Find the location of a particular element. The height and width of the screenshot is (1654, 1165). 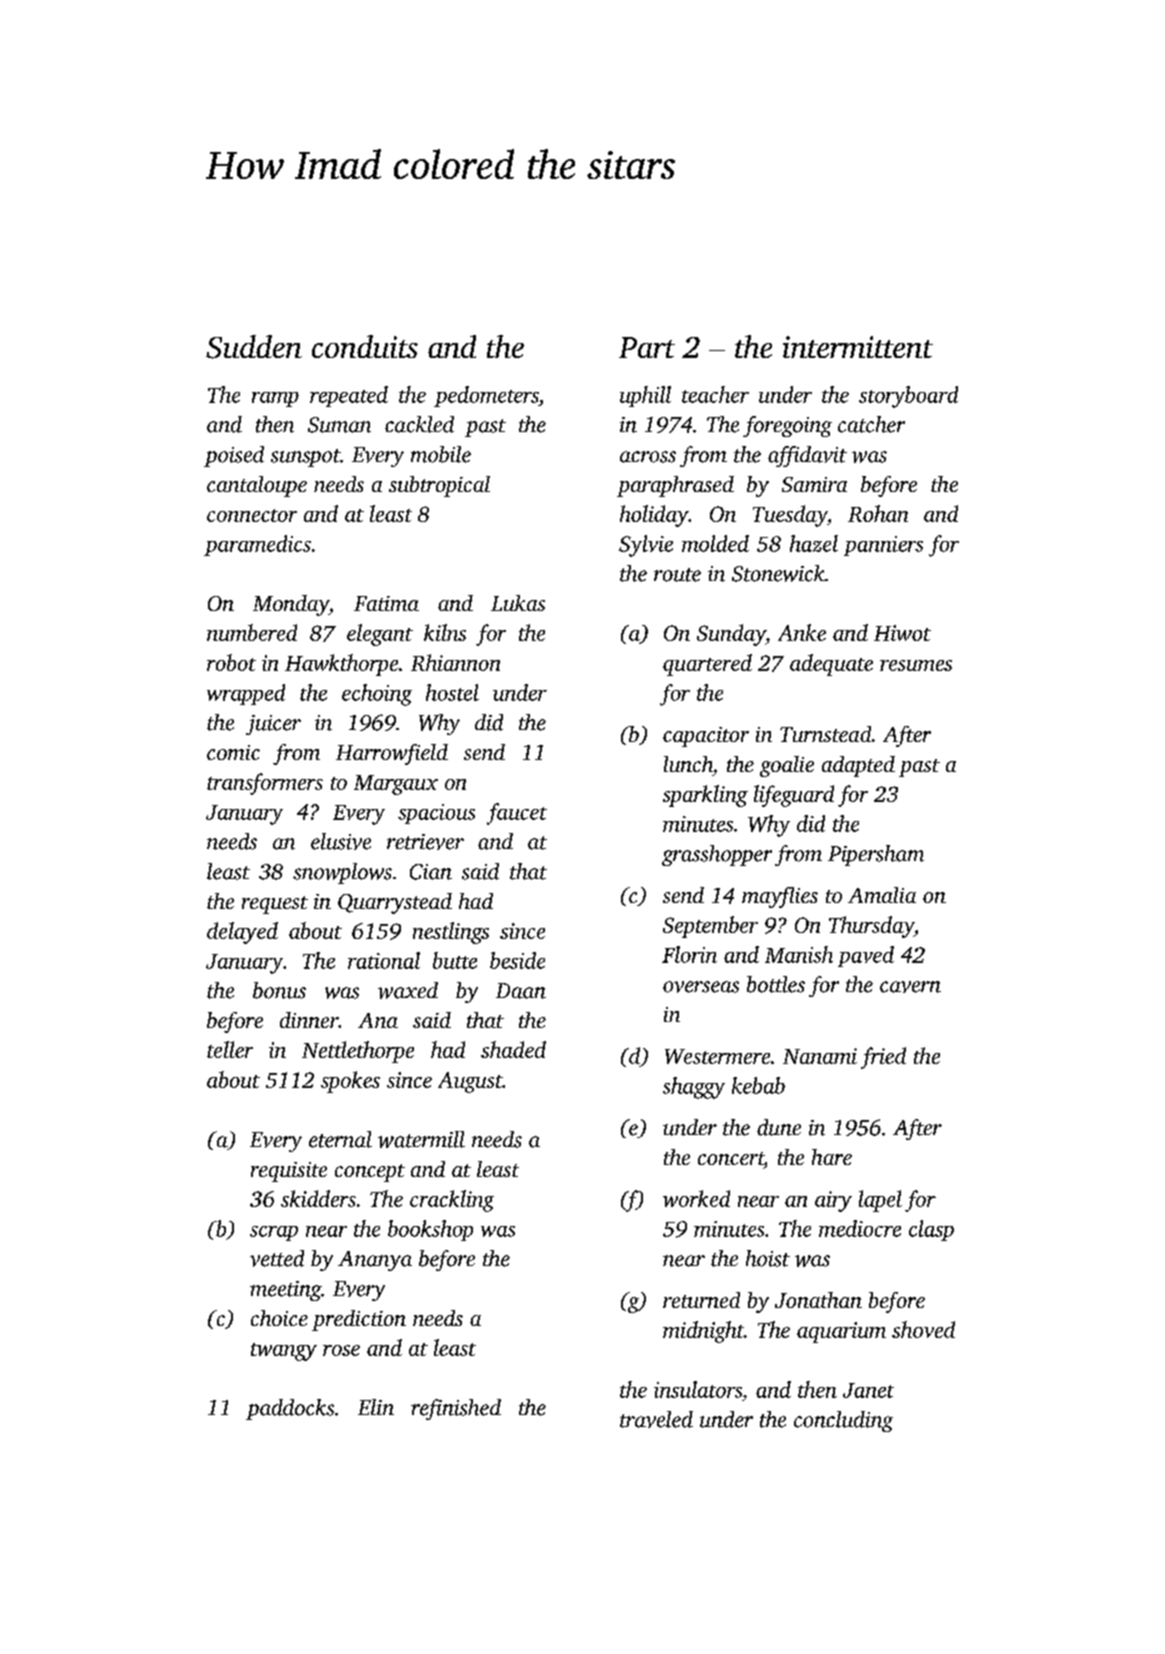

conduits is located at coordinates (365, 346).
